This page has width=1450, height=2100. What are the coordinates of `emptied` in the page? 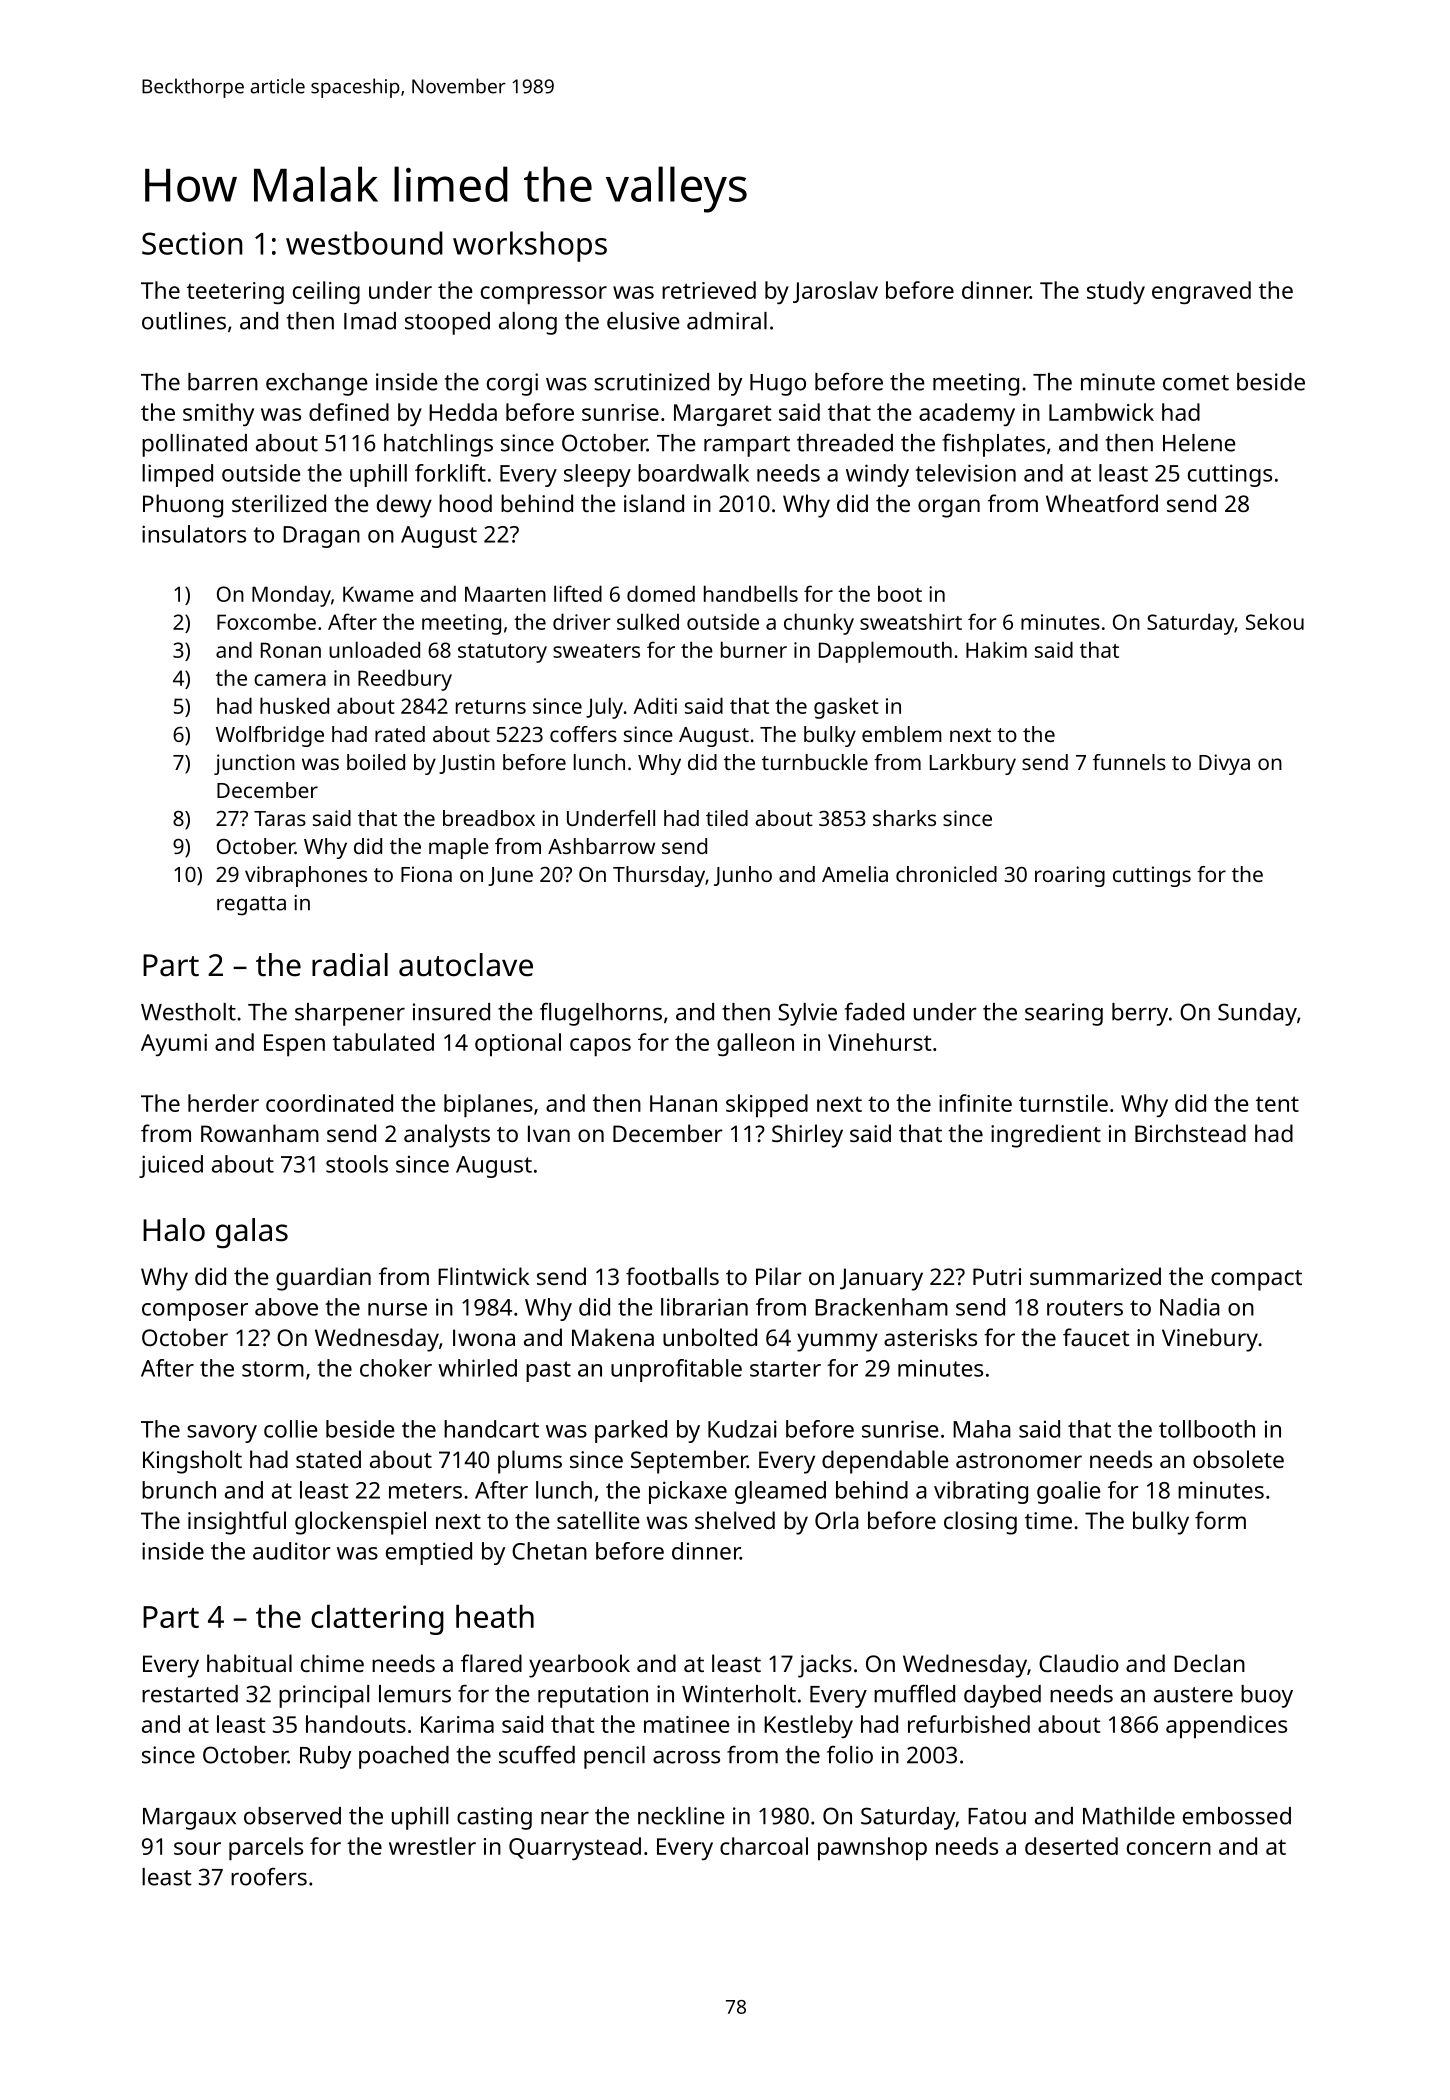 It's located at (429, 1553).
